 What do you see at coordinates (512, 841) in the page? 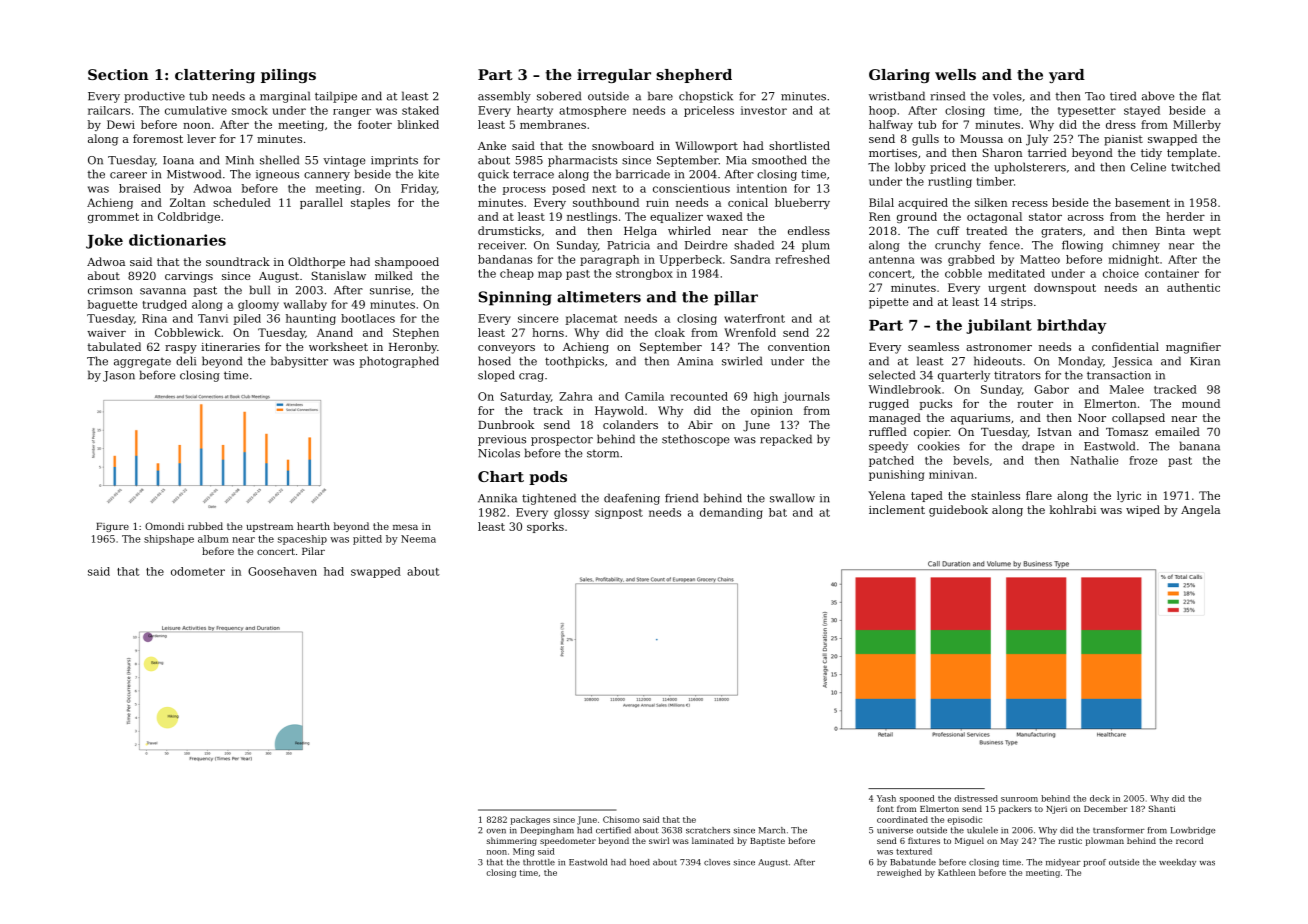
I see `shimmering` at bounding box center [512, 841].
